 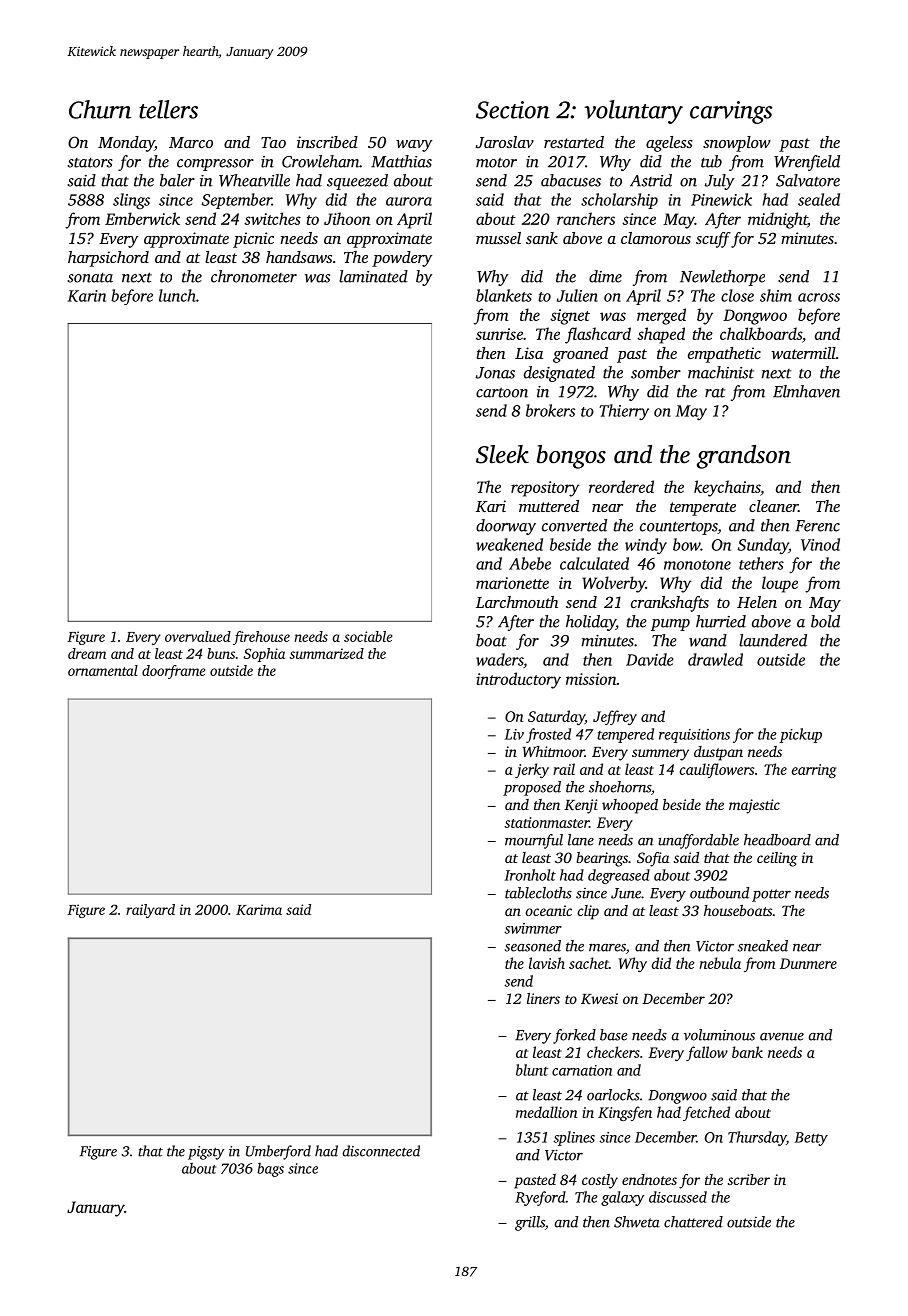 I want to click on doorframe, so click(x=173, y=672).
